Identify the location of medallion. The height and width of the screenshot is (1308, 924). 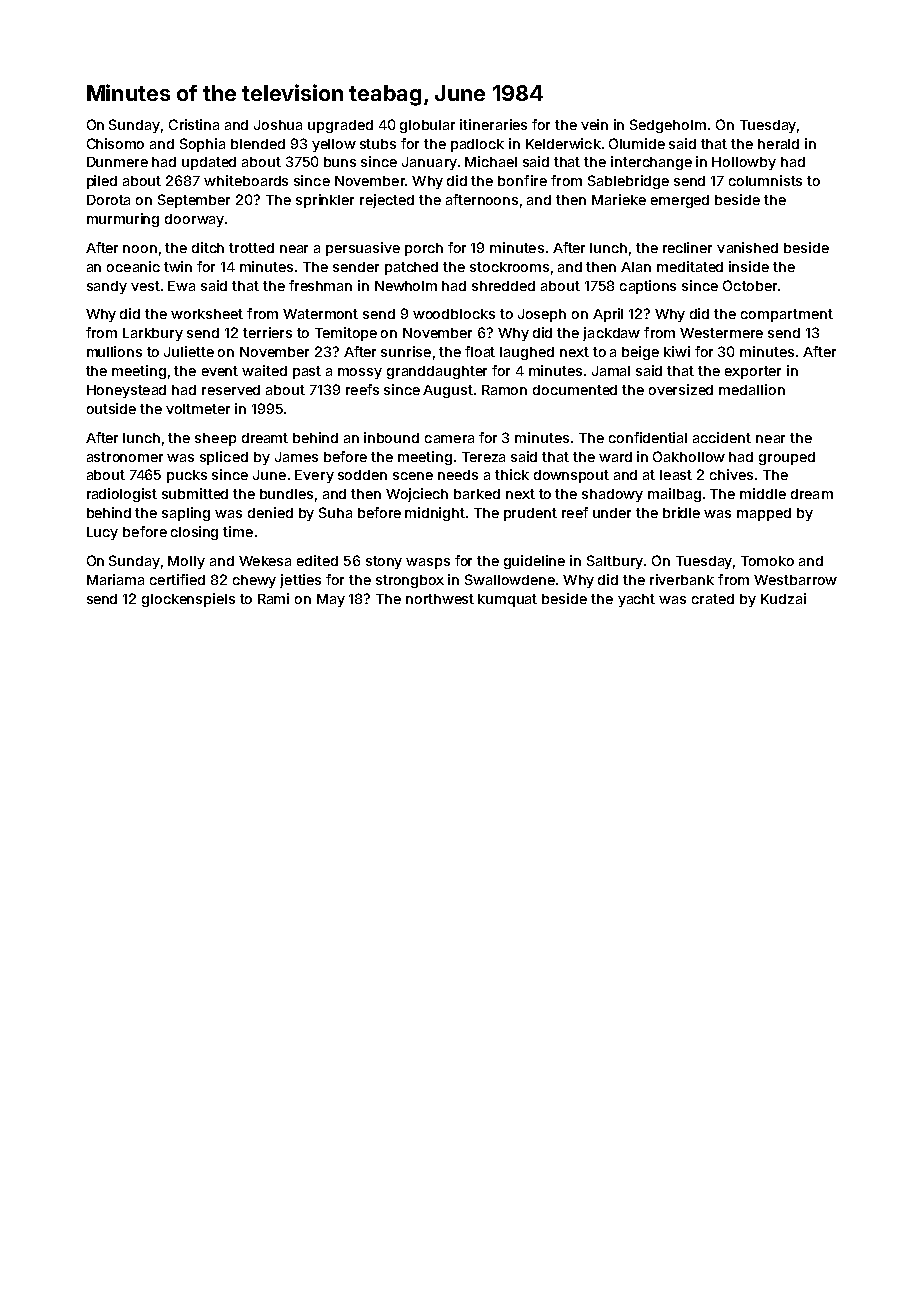
(752, 389).
